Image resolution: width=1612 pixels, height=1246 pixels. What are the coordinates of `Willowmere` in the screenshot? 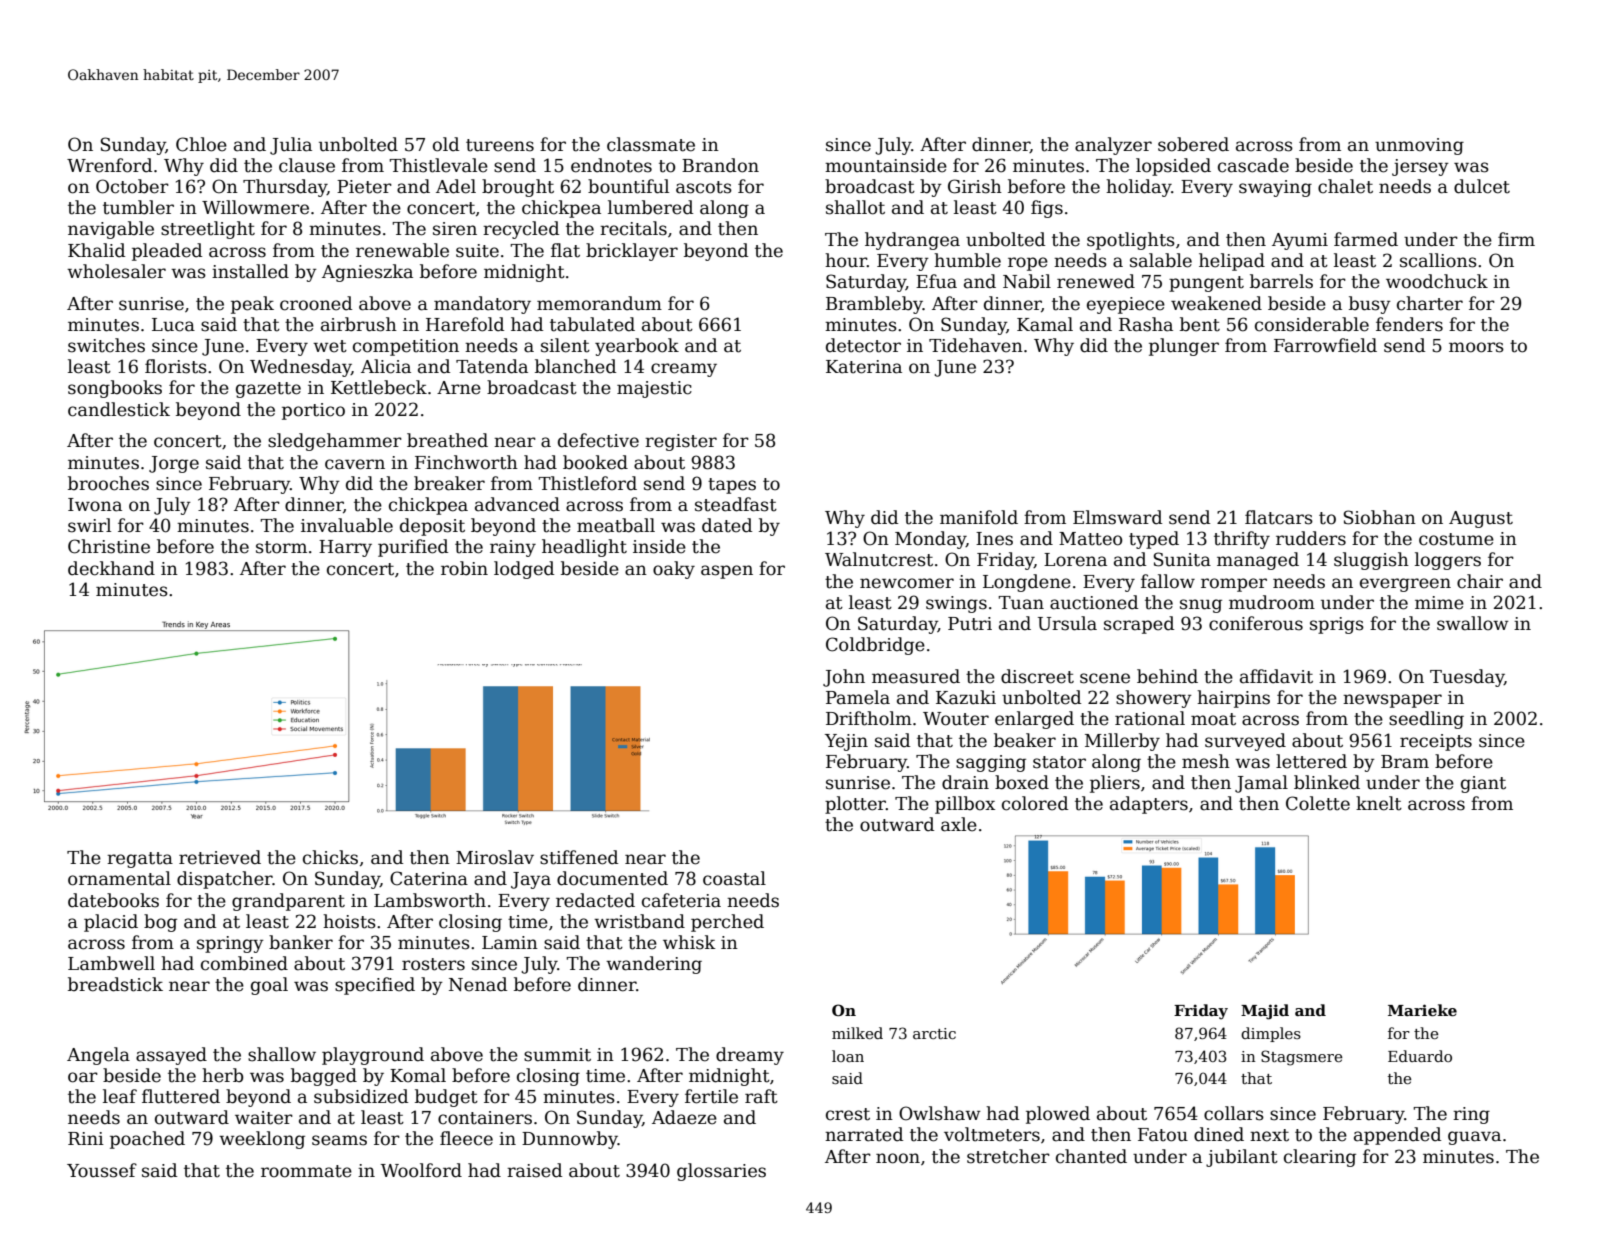 It's located at (255, 207).
